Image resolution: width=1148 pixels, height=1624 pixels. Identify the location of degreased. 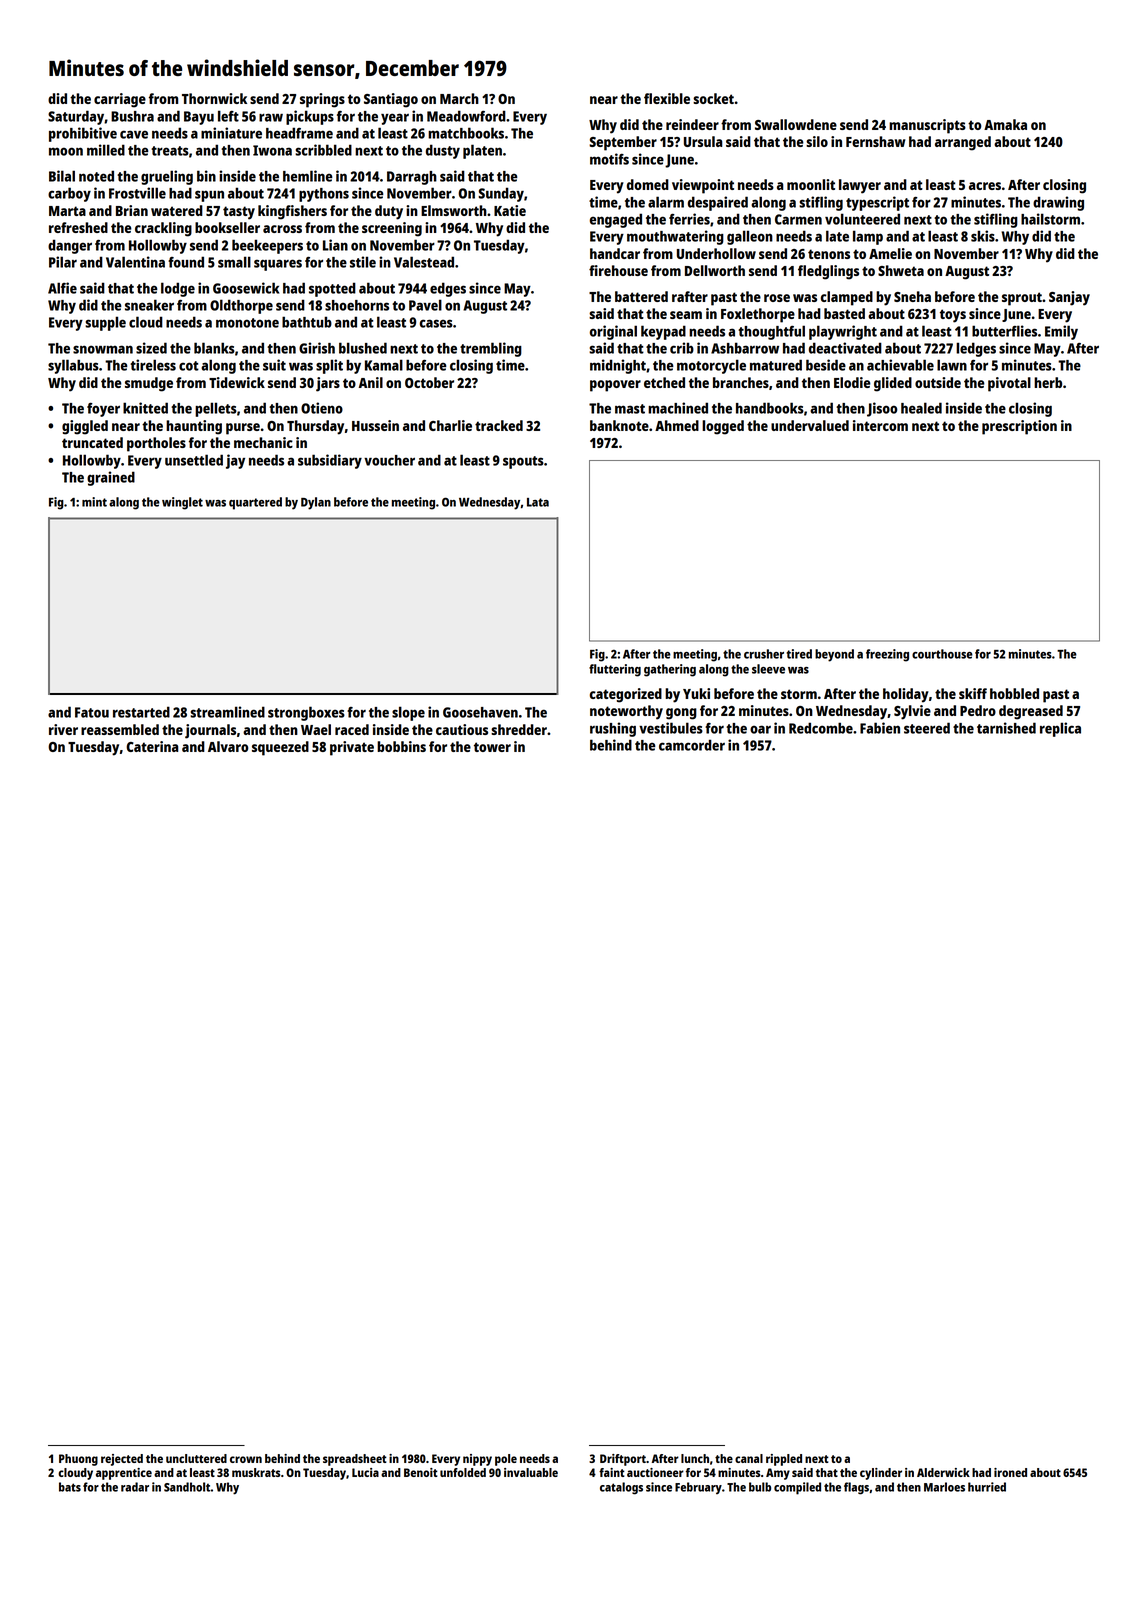
(1031, 712).
